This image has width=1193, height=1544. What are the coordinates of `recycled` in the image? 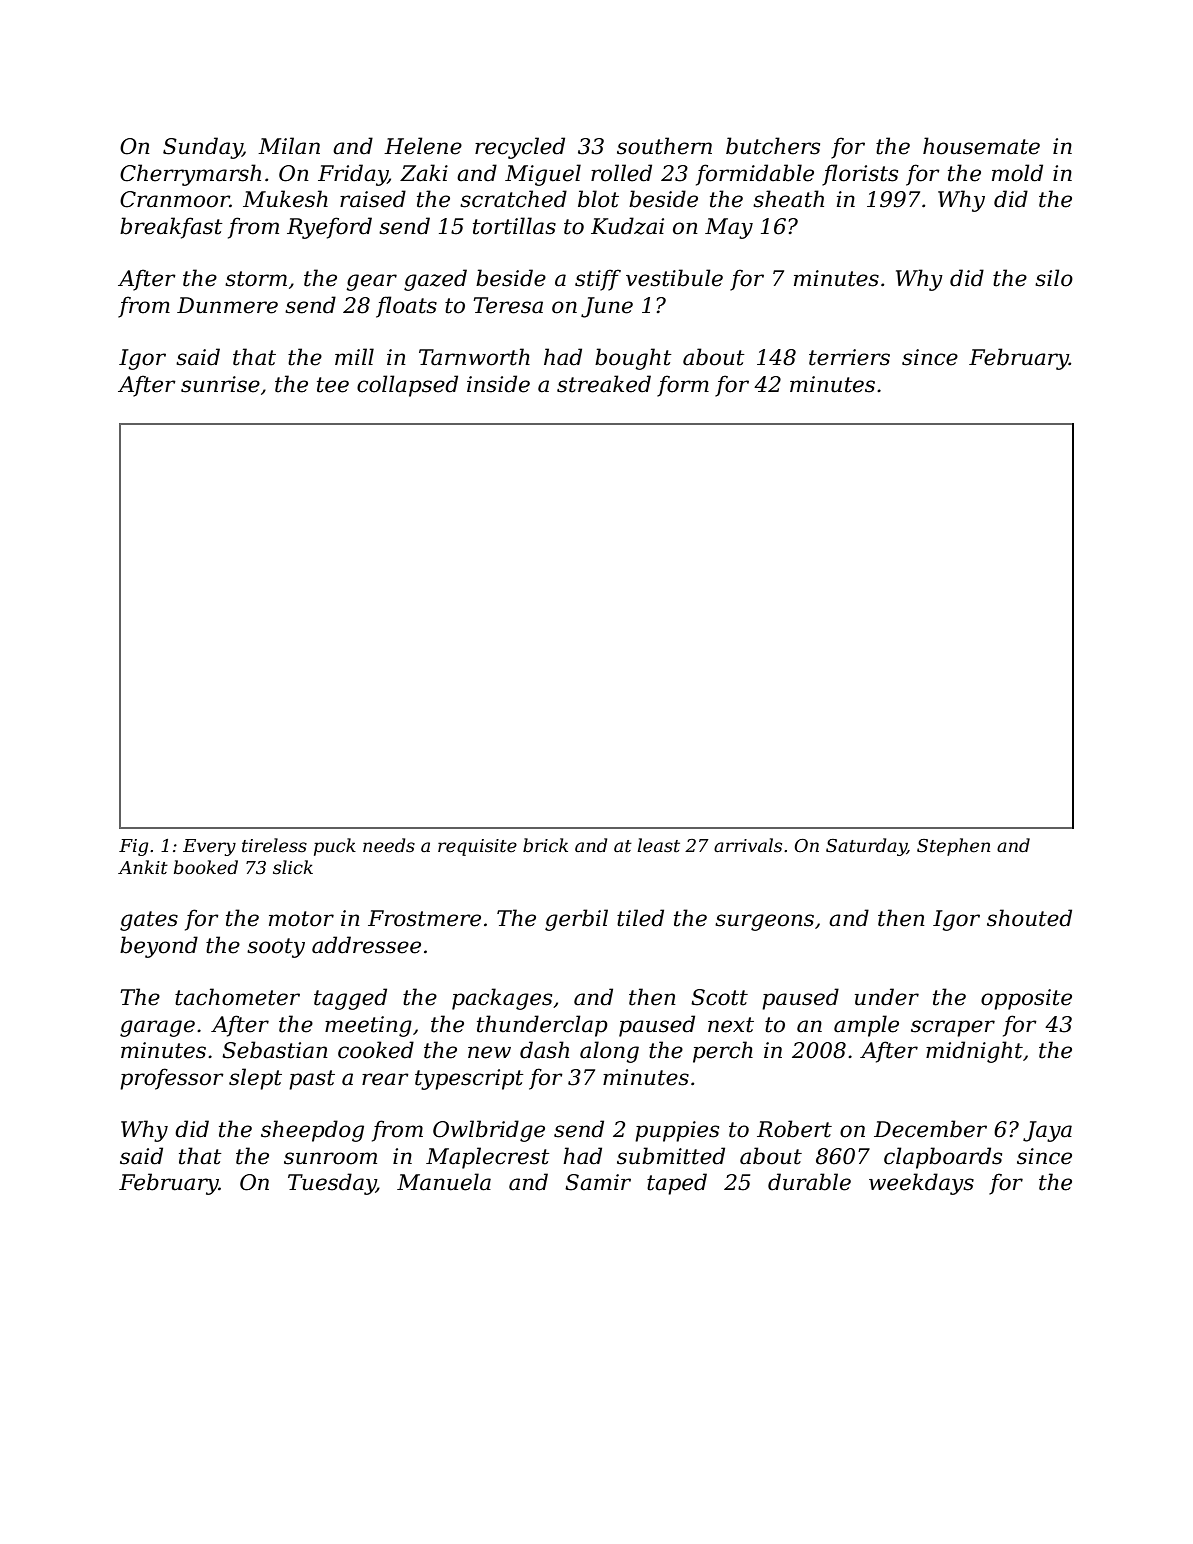 It's located at (520, 148).
